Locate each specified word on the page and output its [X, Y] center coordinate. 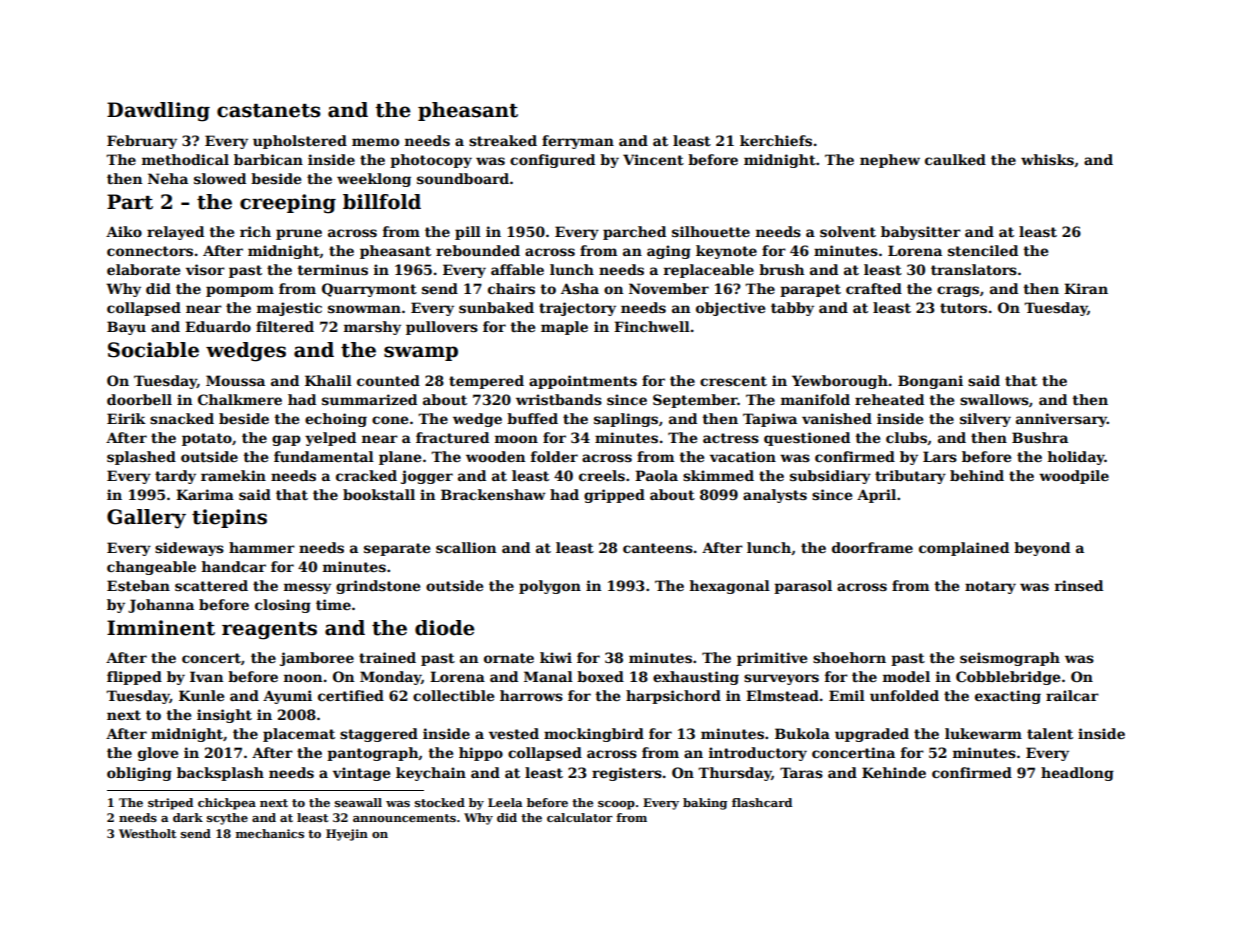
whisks [1047, 159]
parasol [803, 587]
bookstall [379, 494]
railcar [1072, 695]
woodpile [1074, 477]
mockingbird [594, 735]
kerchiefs [776, 140]
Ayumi [287, 697]
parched [634, 233]
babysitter [921, 233]
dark [188, 817]
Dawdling [158, 112]
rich [255, 231]
